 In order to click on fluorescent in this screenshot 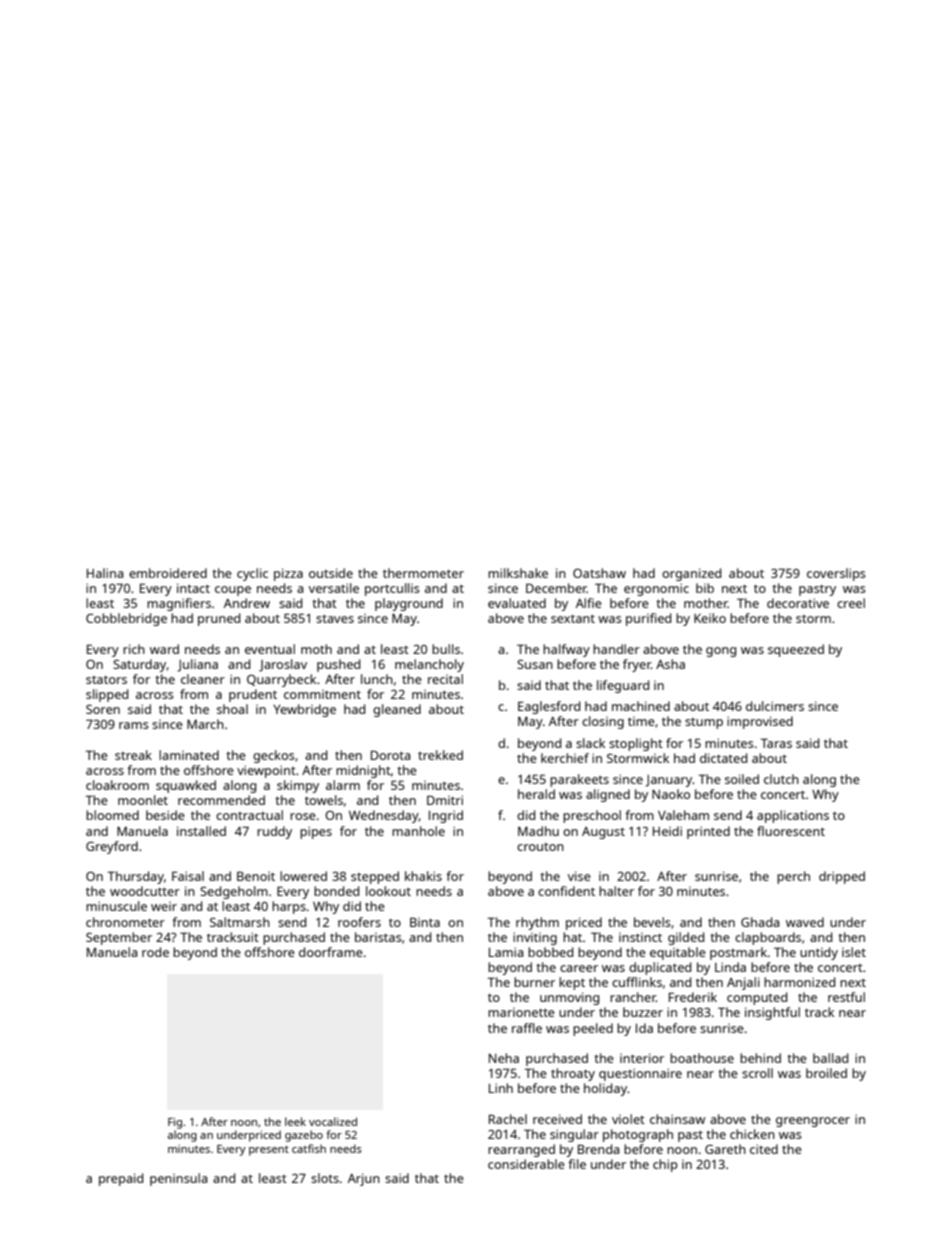, I will do `click(791, 831)`.
